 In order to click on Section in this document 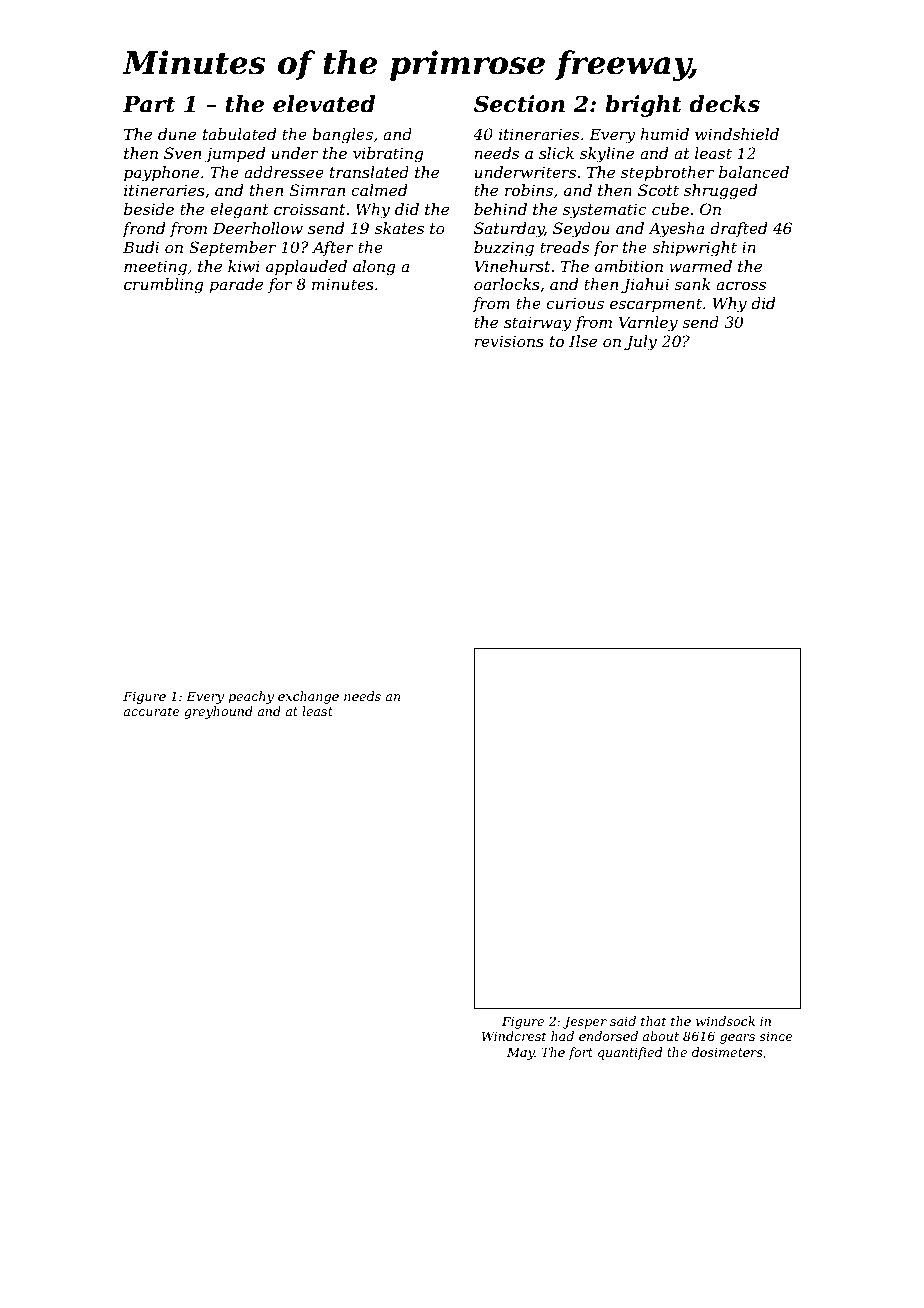, I will do `click(519, 104)`.
